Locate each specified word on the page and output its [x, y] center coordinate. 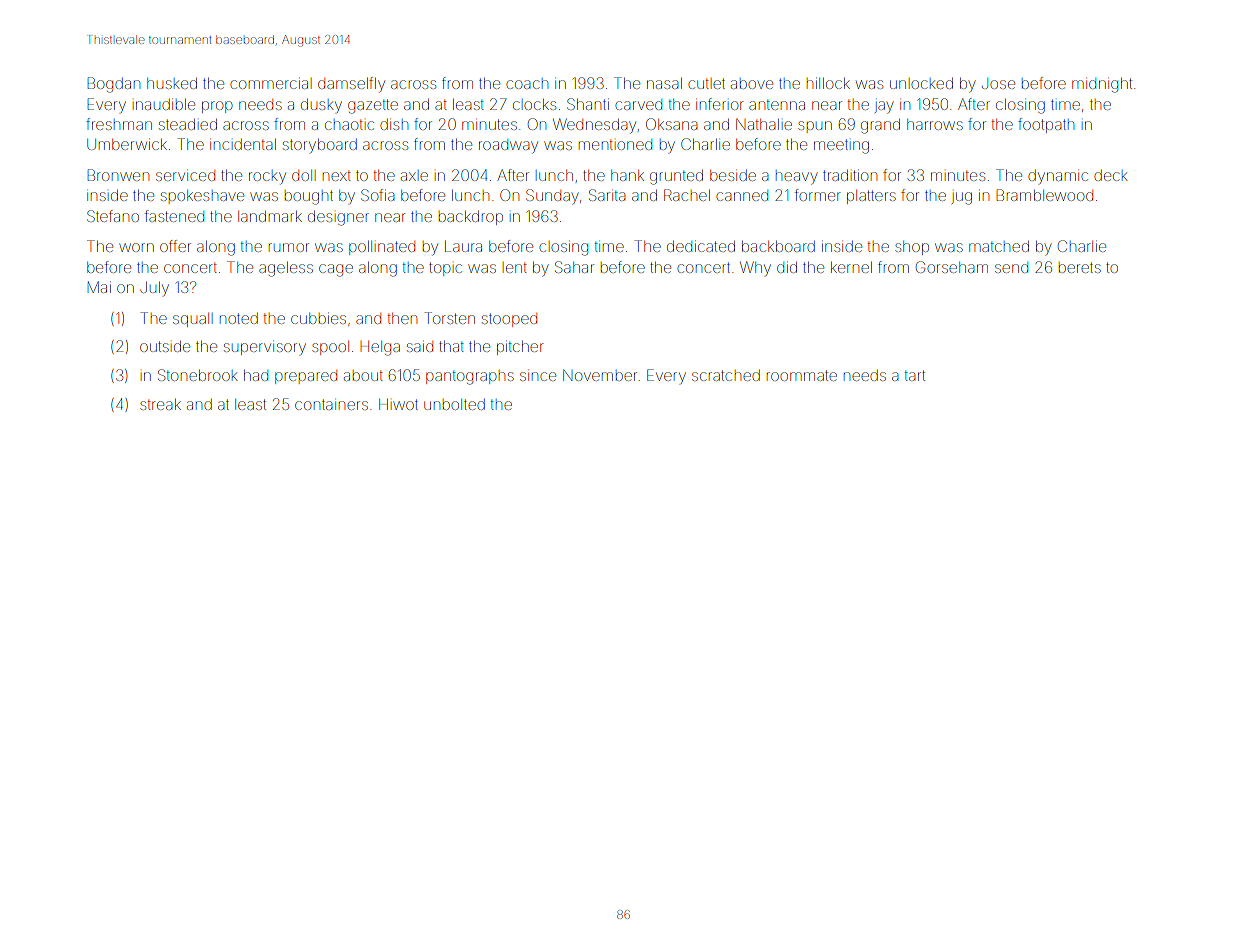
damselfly [351, 85]
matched [999, 246]
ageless [286, 269]
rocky [267, 178]
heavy [796, 178]
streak [160, 404]
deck [1111, 175]
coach [527, 84]
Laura [463, 246]
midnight [1102, 85]
